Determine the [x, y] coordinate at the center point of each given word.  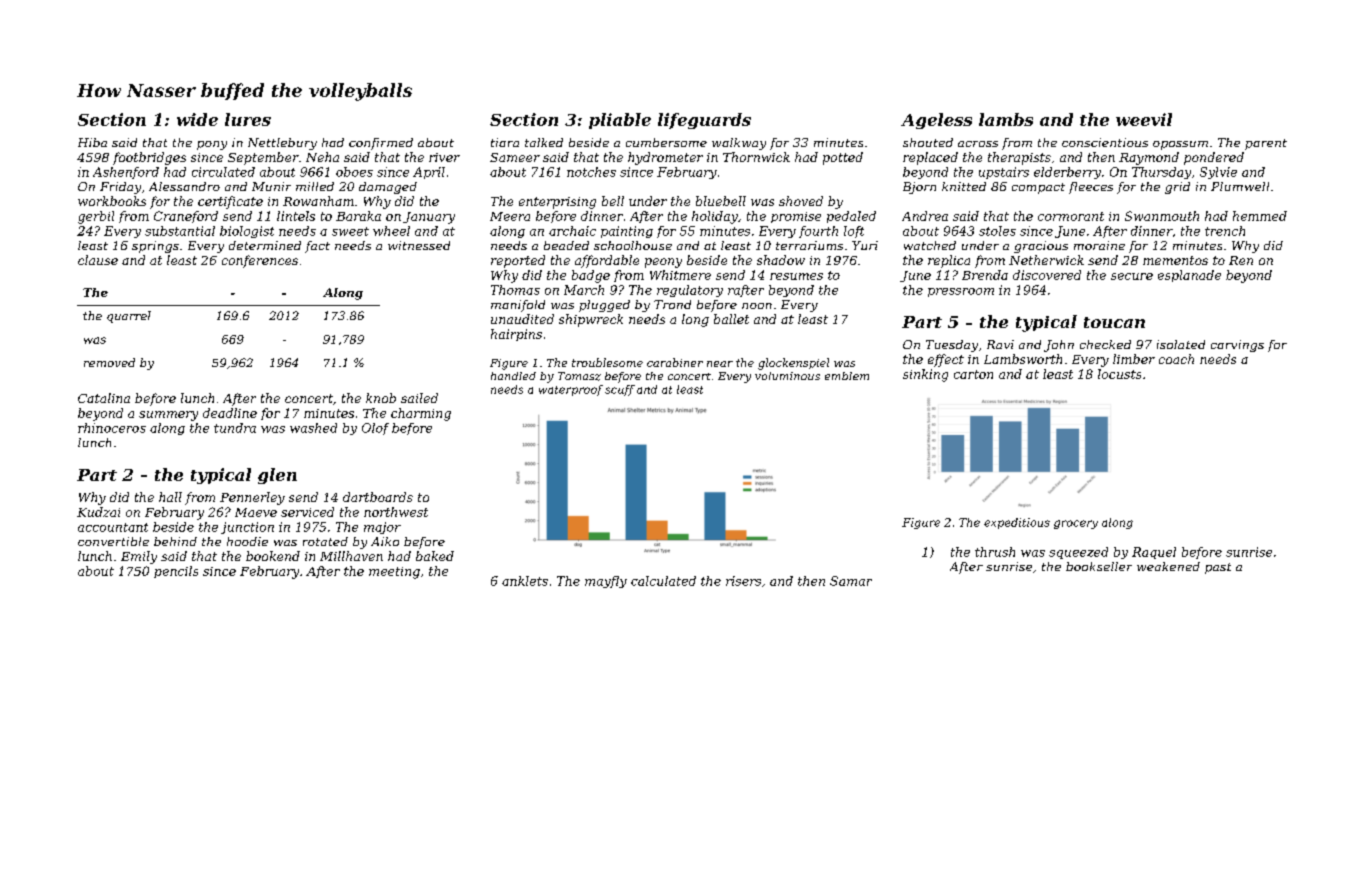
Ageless [936, 121]
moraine [1099, 245]
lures [248, 119]
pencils [176, 572]
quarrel [129, 317]
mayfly [606, 582]
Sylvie [1218, 173]
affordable [607, 261]
